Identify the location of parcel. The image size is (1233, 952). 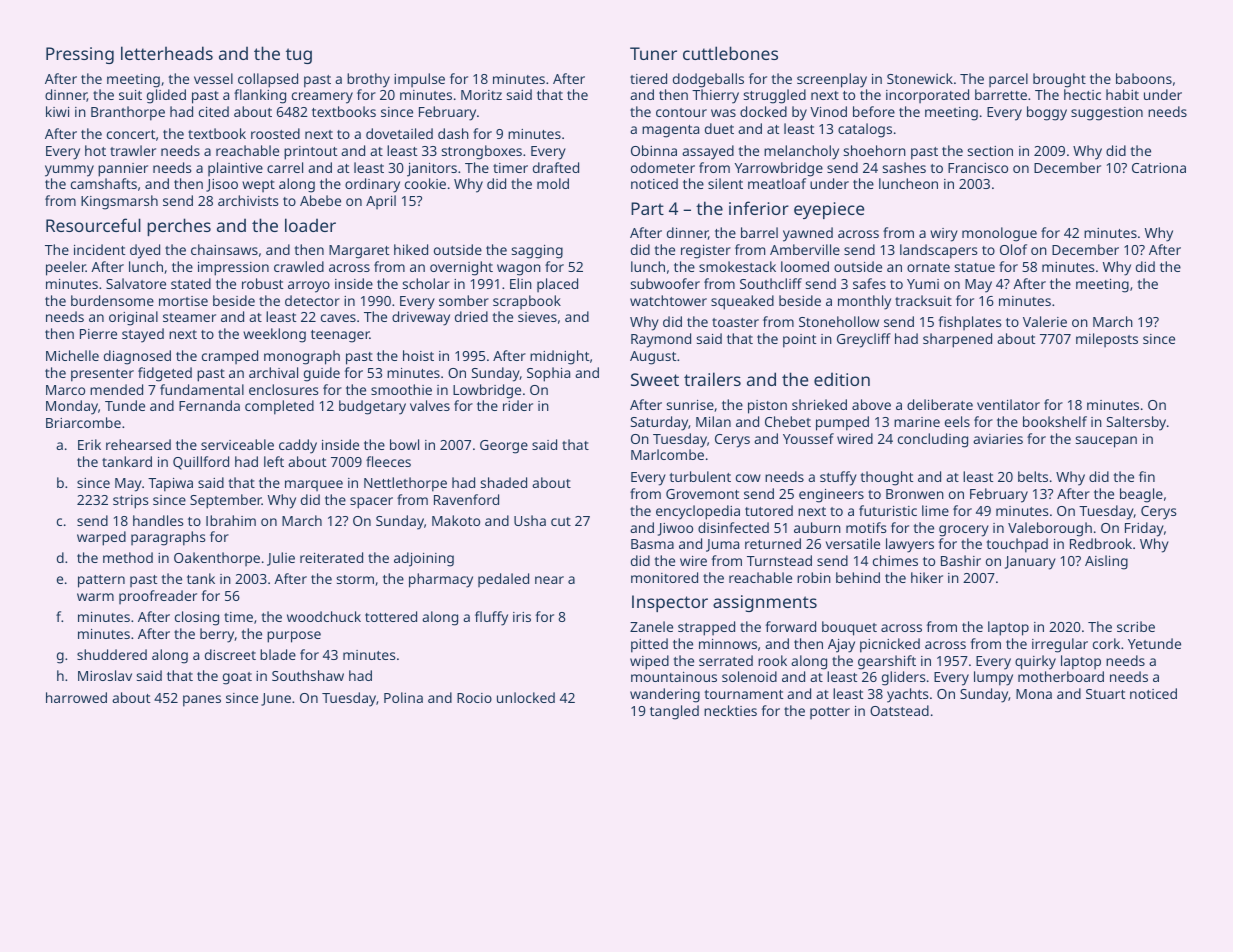
(1008, 80).
